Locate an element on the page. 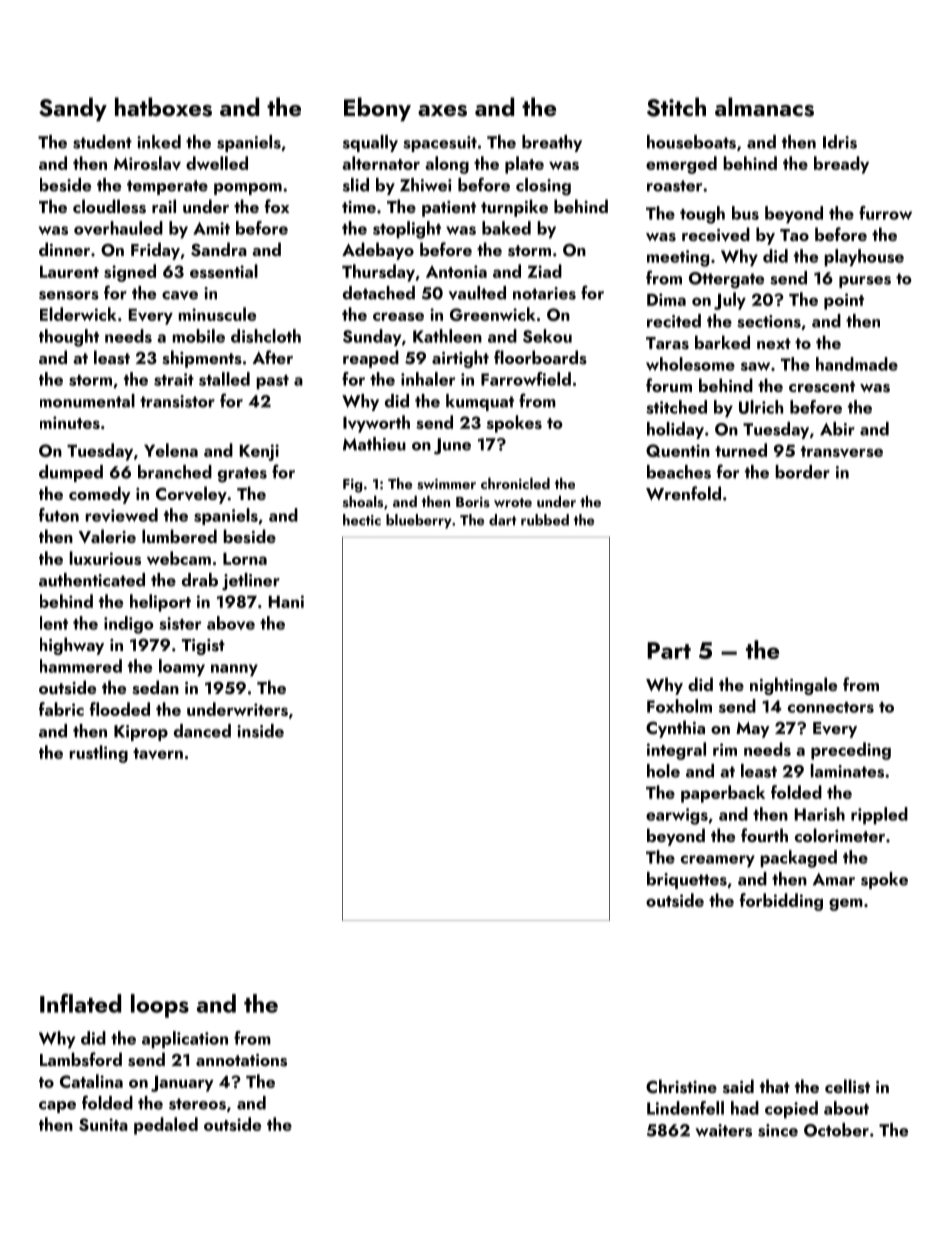 The image size is (952, 1233). since is located at coordinates (778, 1130).
